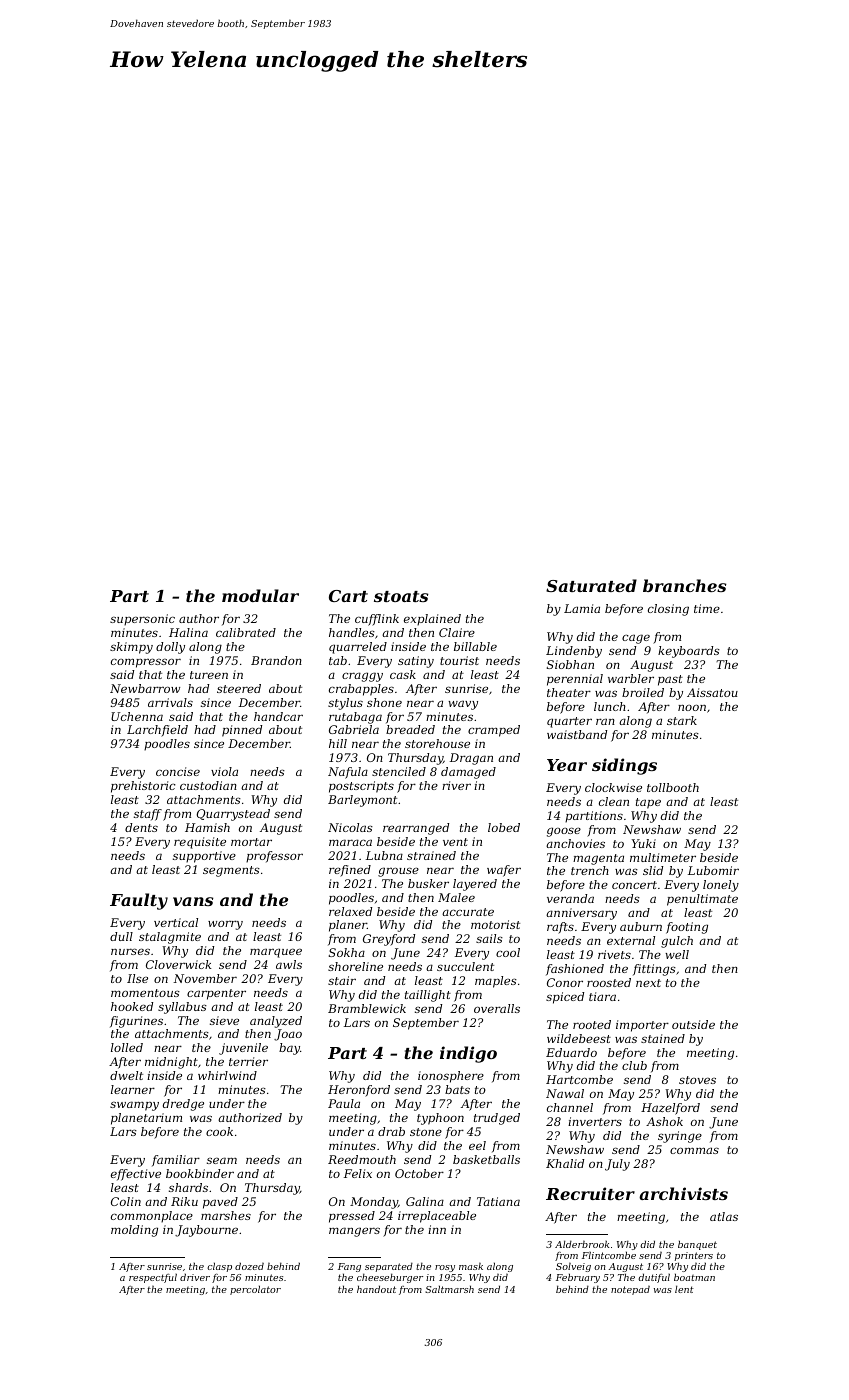 The height and width of the screenshot is (1400, 849). I want to click on branches, so click(684, 585).
